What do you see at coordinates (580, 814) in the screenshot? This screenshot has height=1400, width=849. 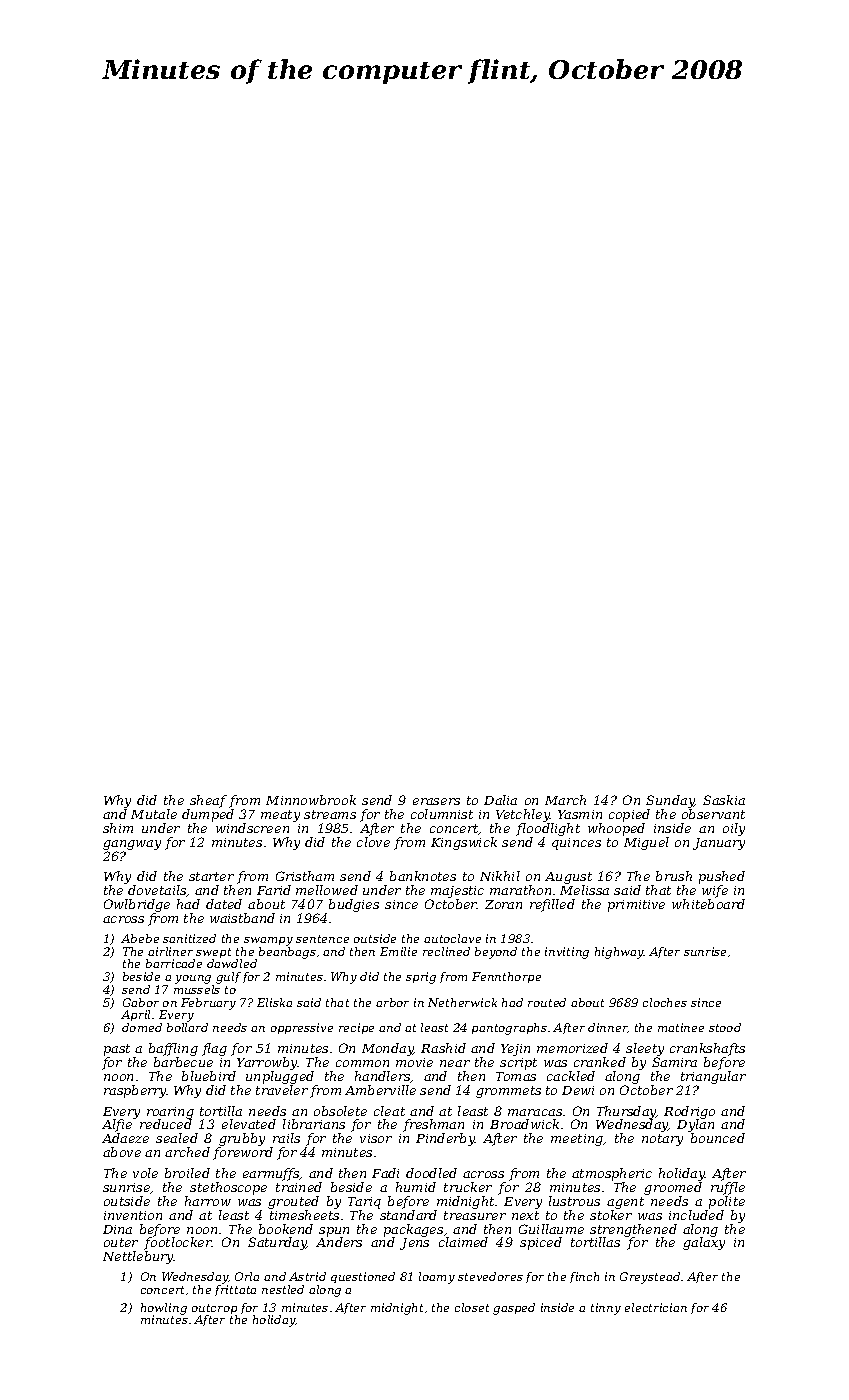 I see `Yasmin` at bounding box center [580, 814].
